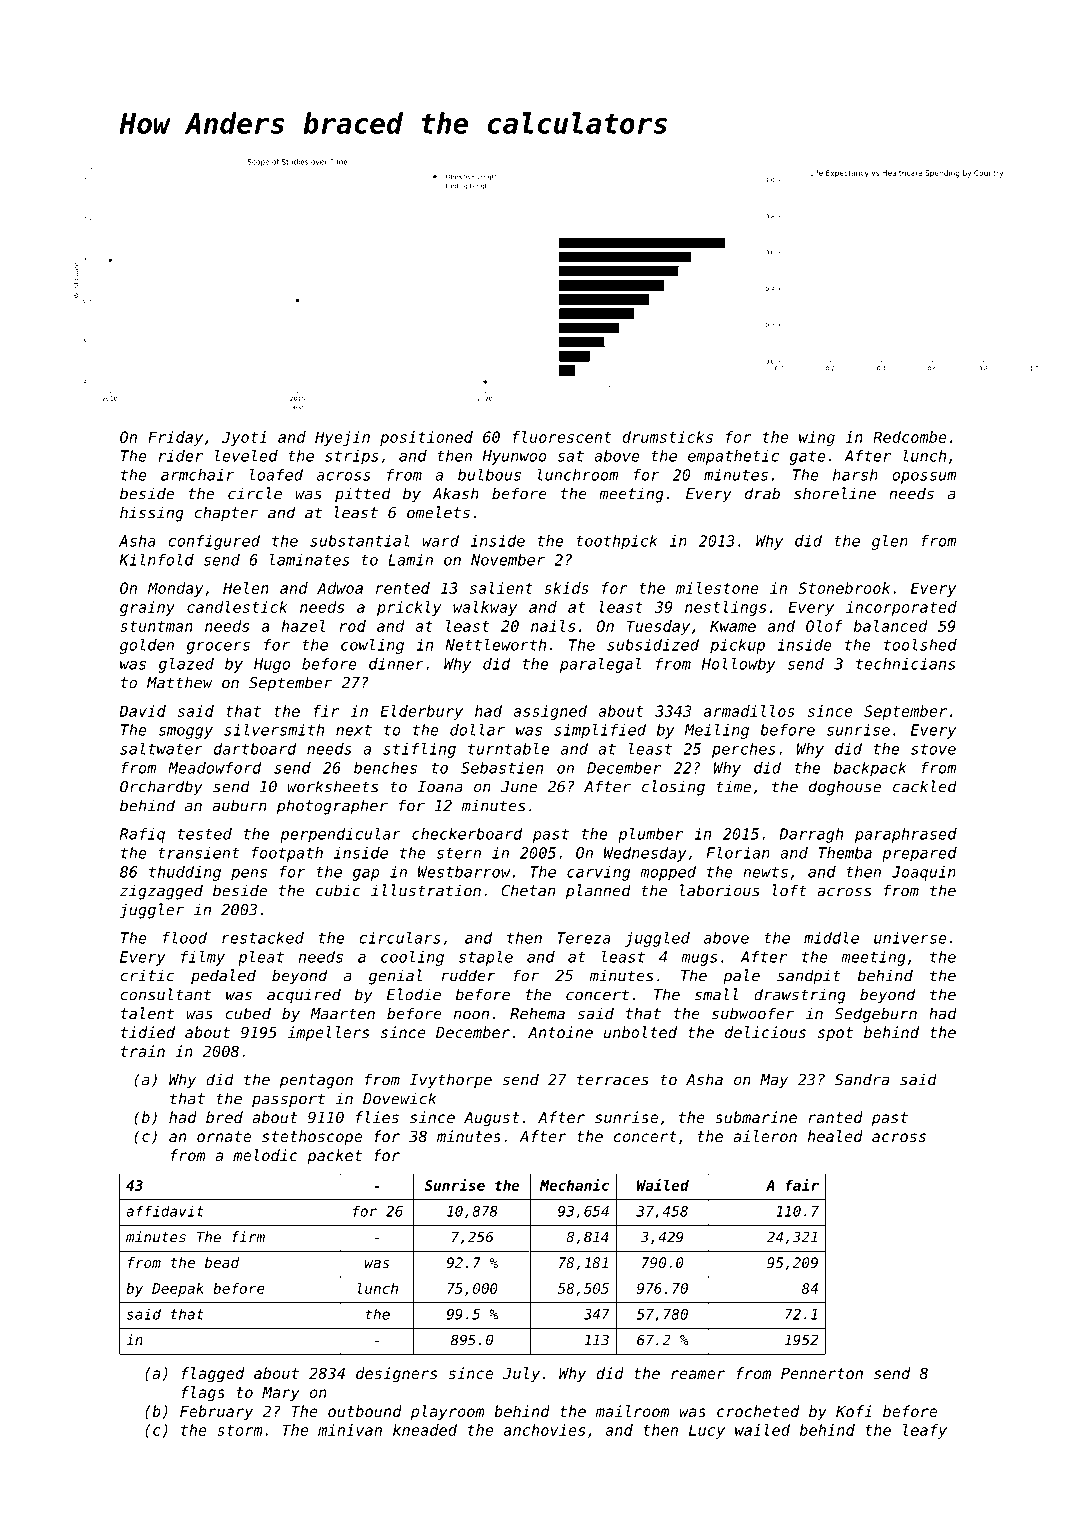 This image has width=1076, height=1522. Describe the element at coordinates (396, 664) in the image. I see `dinner` at that location.
